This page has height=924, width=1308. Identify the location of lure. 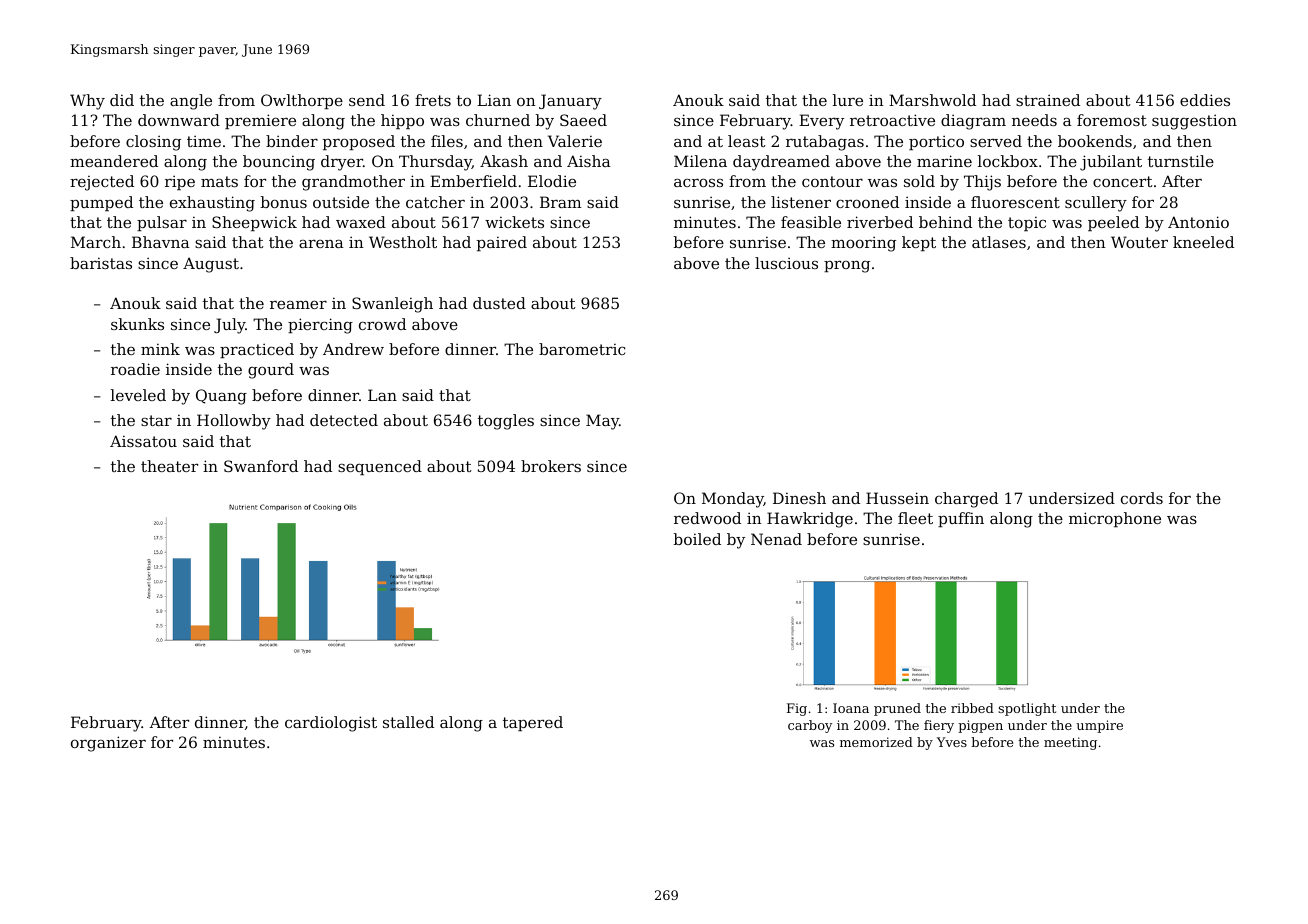
(848, 100).
